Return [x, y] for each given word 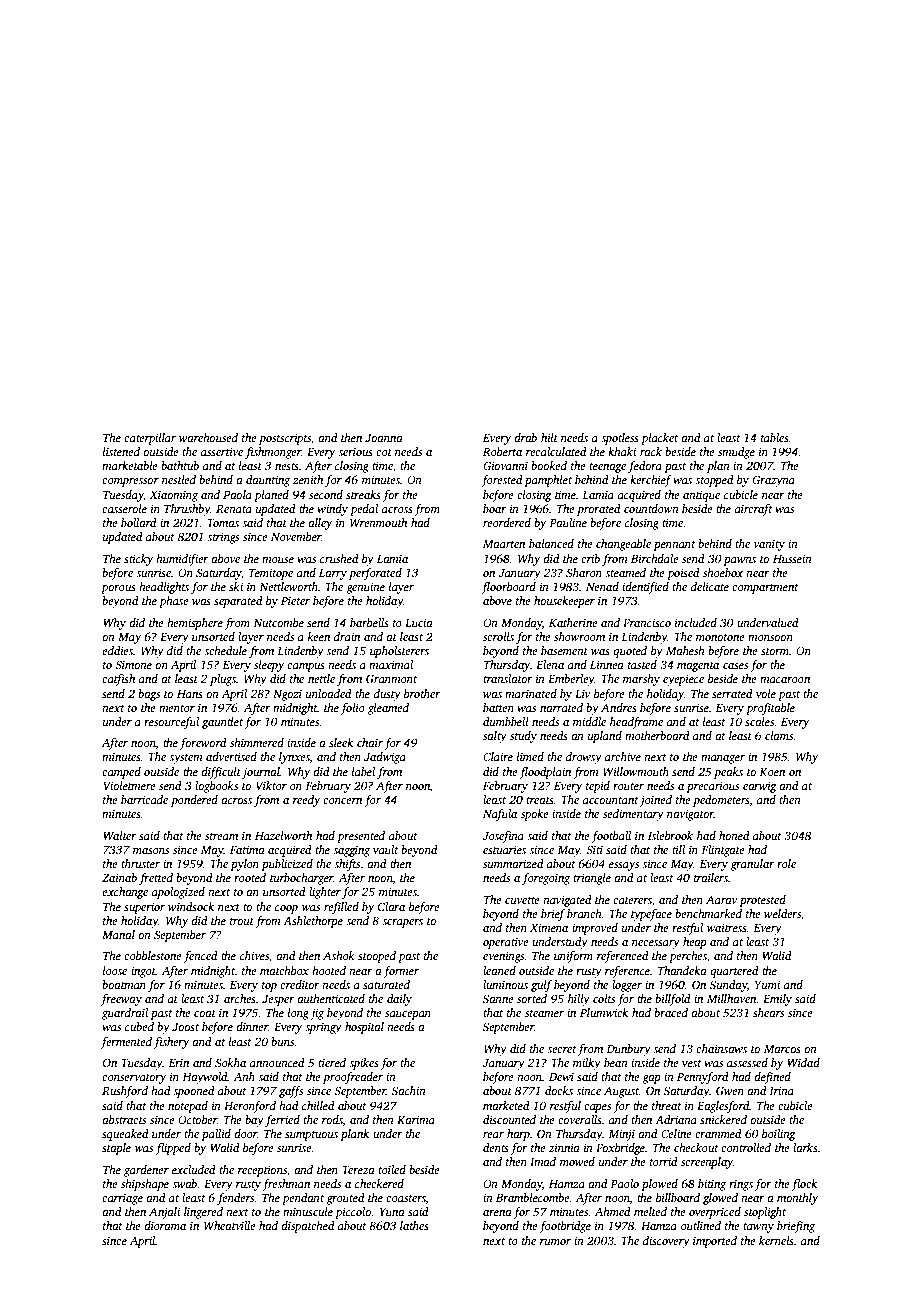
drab [525, 437]
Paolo [624, 1183]
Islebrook [670, 835]
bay [254, 1121]
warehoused [208, 437]
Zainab [119, 877]
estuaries [504, 849]
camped [121, 773]
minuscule [308, 1211]
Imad [543, 1161]
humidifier [182, 560]
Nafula [500, 815]
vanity [769, 545]
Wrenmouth [378, 522]
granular [752, 865]
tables [775, 437]
